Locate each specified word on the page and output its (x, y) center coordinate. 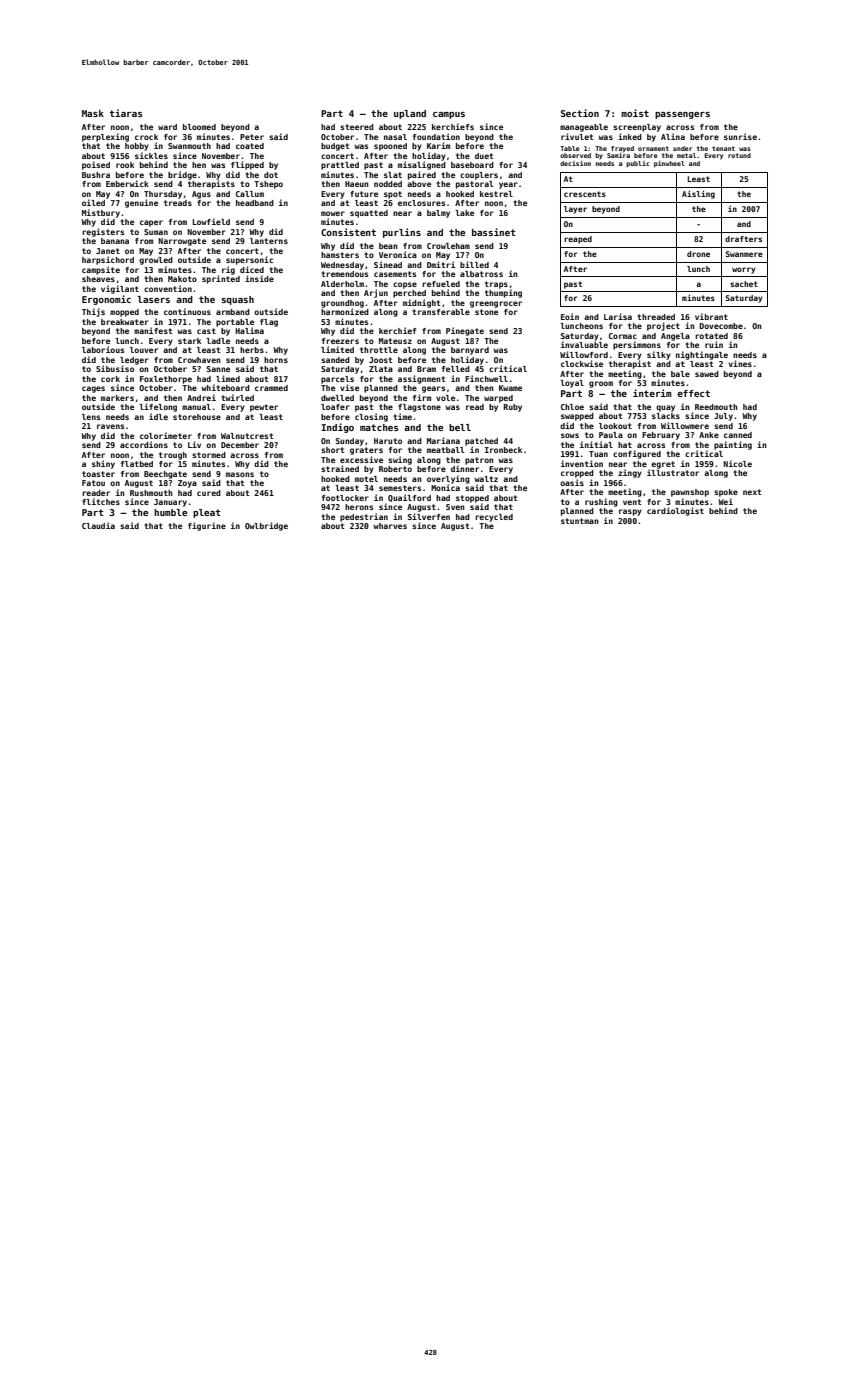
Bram (426, 369)
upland (410, 114)
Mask (93, 113)
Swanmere (744, 254)
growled (156, 261)
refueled (441, 284)
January (170, 503)
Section (580, 113)
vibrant (711, 316)
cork (110, 379)
